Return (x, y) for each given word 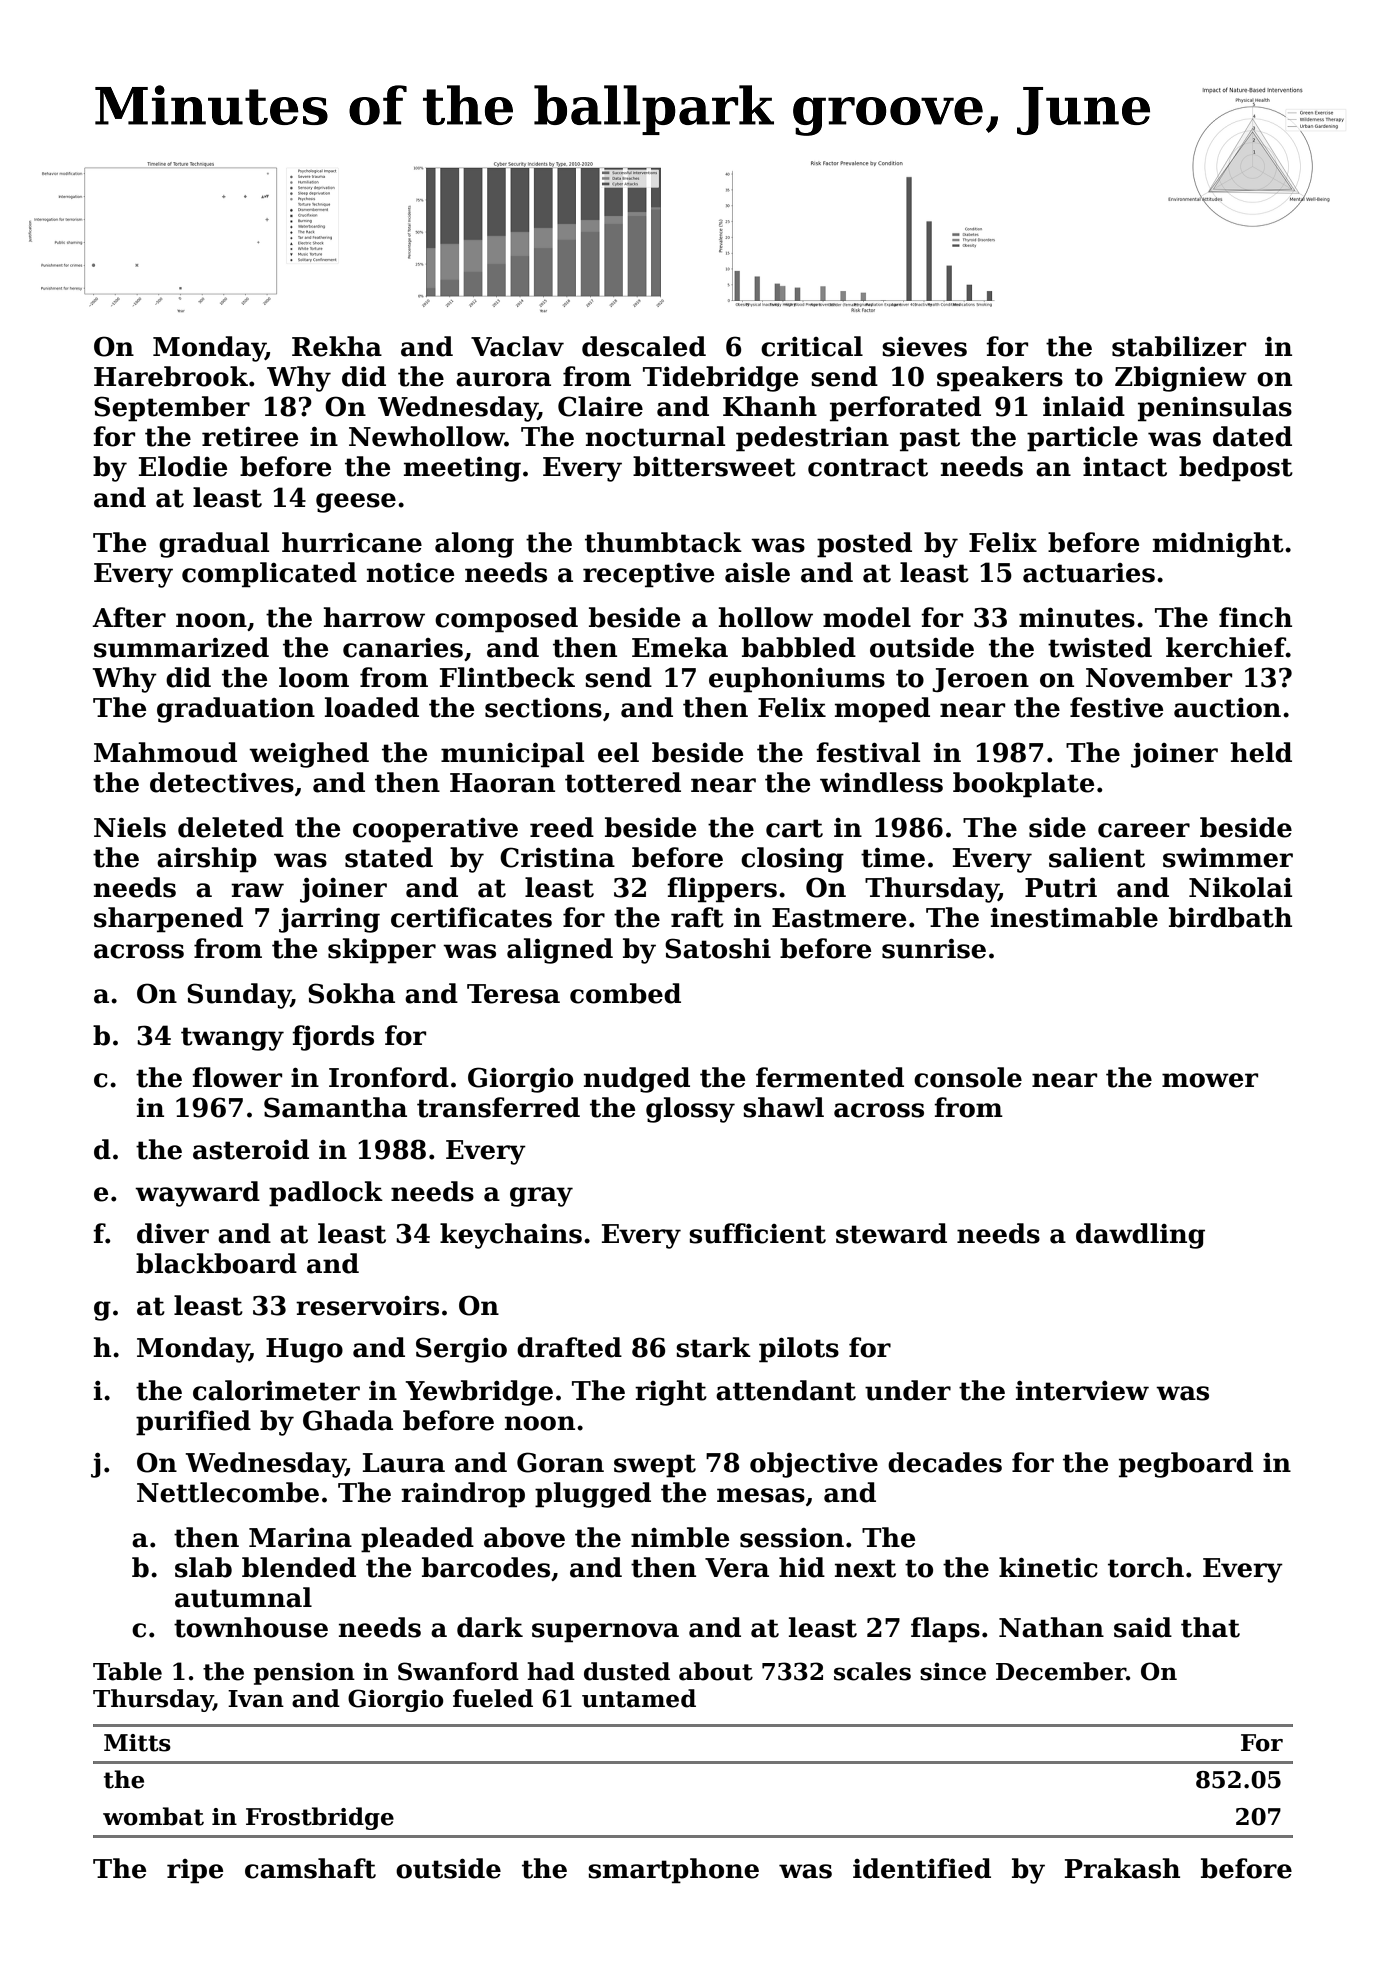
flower (237, 1077)
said (1143, 1627)
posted (864, 545)
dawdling (1140, 1236)
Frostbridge (320, 1818)
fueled (493, 1698)
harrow (374, 617)
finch (1255, 617)
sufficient (757, 1233)
